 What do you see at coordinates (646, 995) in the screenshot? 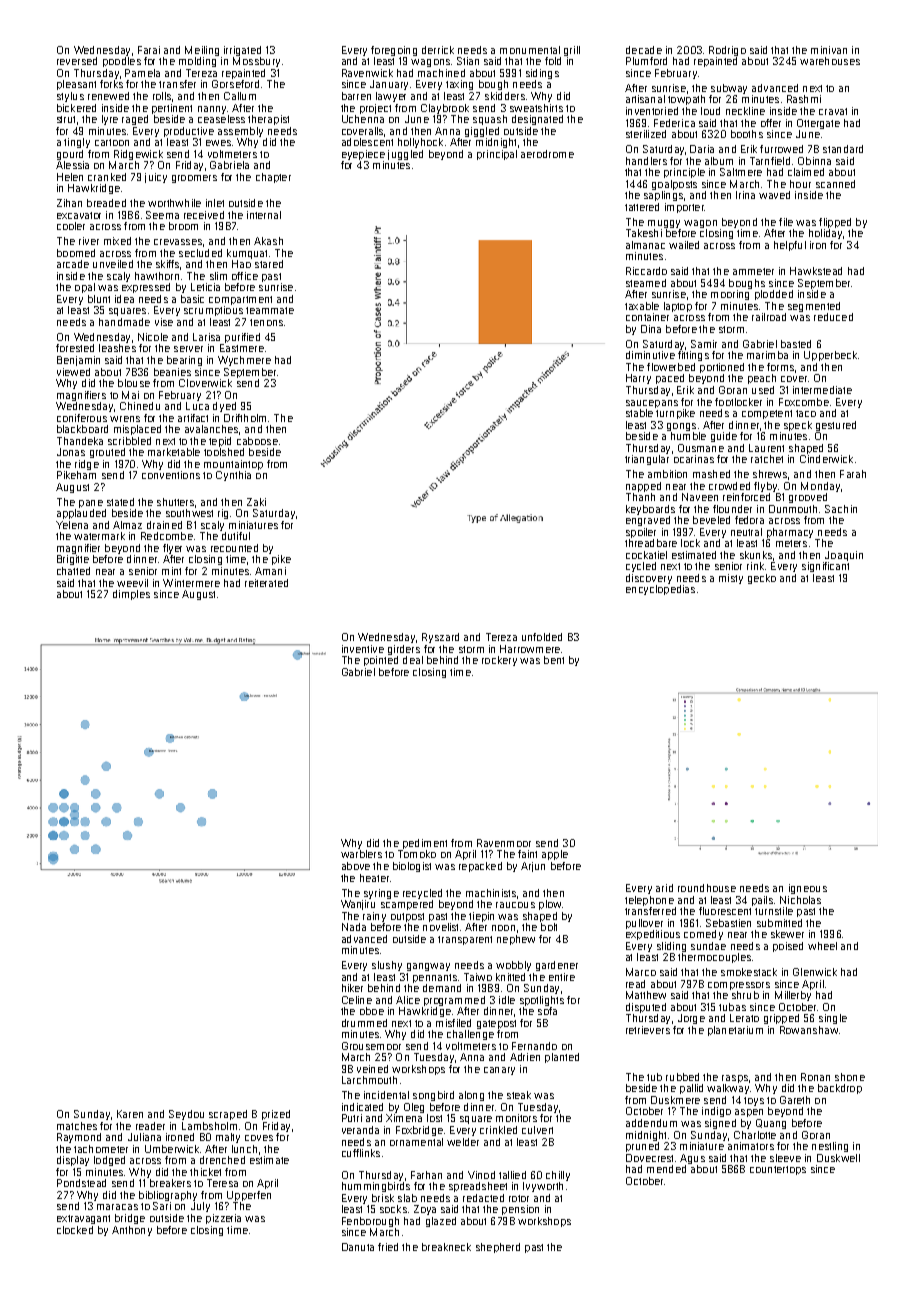
I see `Matthew` at bounding box center [646, 995].
